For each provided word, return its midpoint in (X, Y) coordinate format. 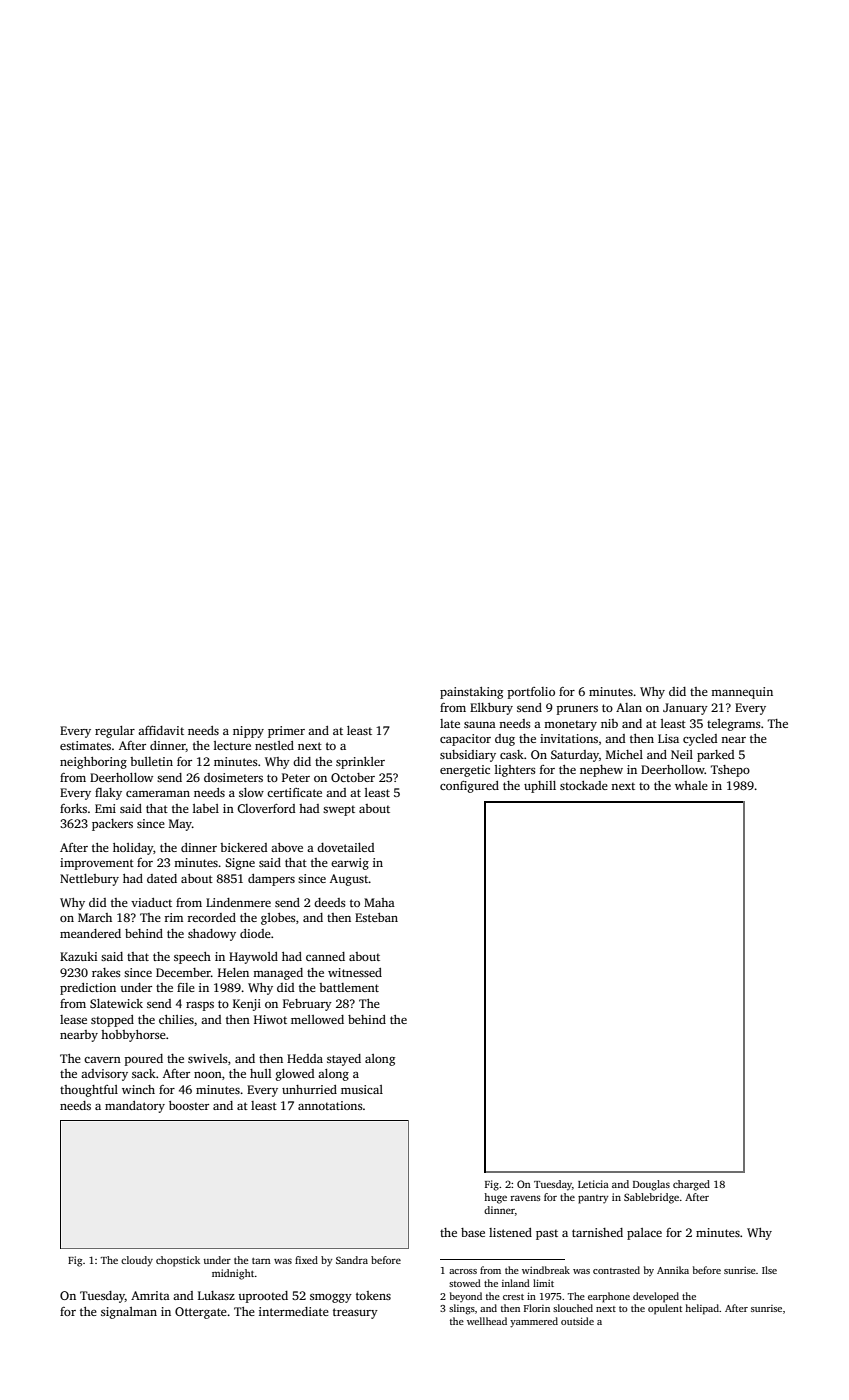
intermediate (294, 1311)
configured (469, 787)
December (183, 972)
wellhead (487, 1321)
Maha (379, 902)
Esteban (376, 917)
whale (691, 785)
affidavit (161, 730)
